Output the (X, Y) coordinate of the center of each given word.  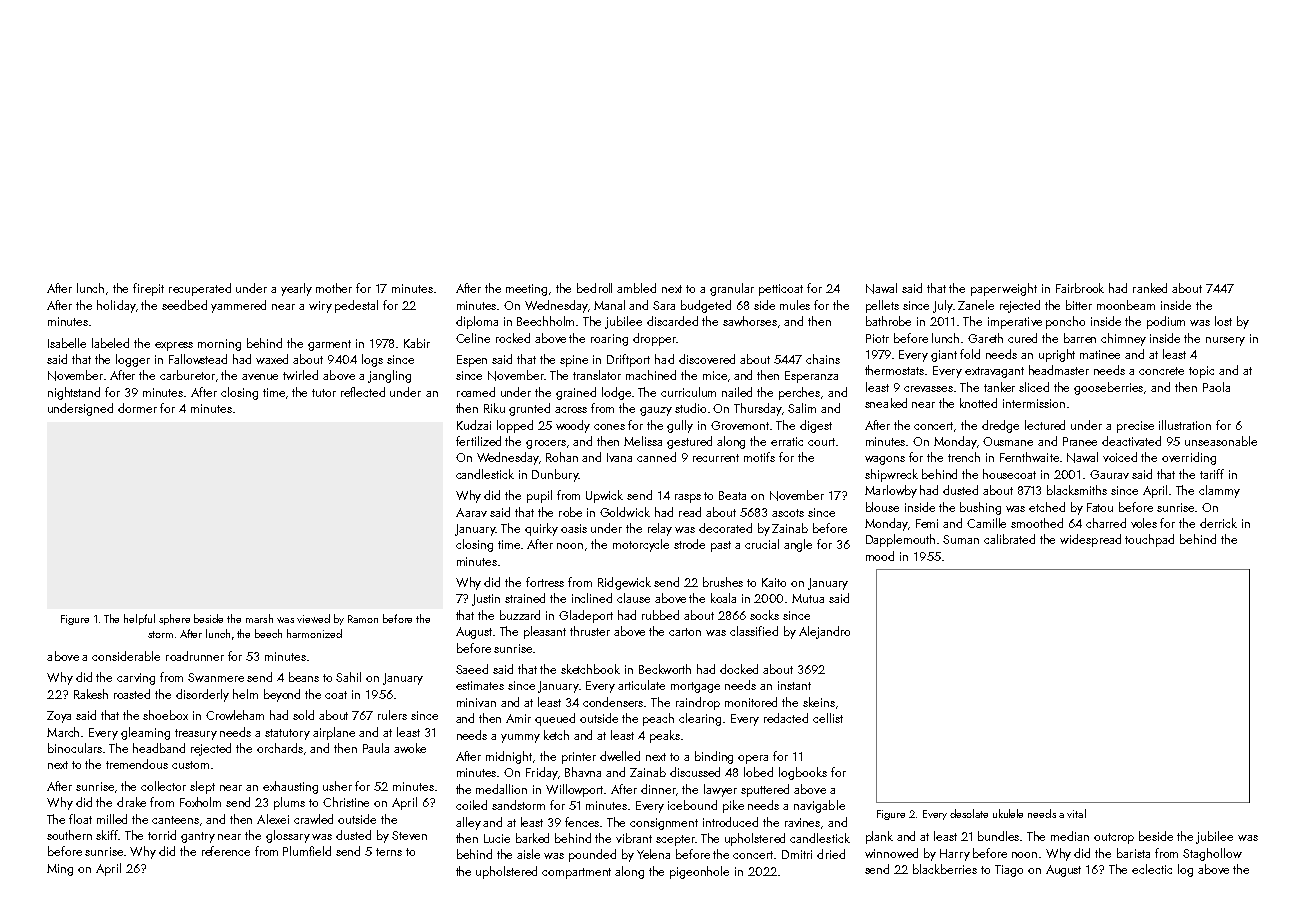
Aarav (471, 512)
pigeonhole (699, 872)
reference (226, 851)
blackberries (945, 869)
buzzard (520, 615)
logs (372, 360)
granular (732, 289)
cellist (828, 718)
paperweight (1004, 289)
